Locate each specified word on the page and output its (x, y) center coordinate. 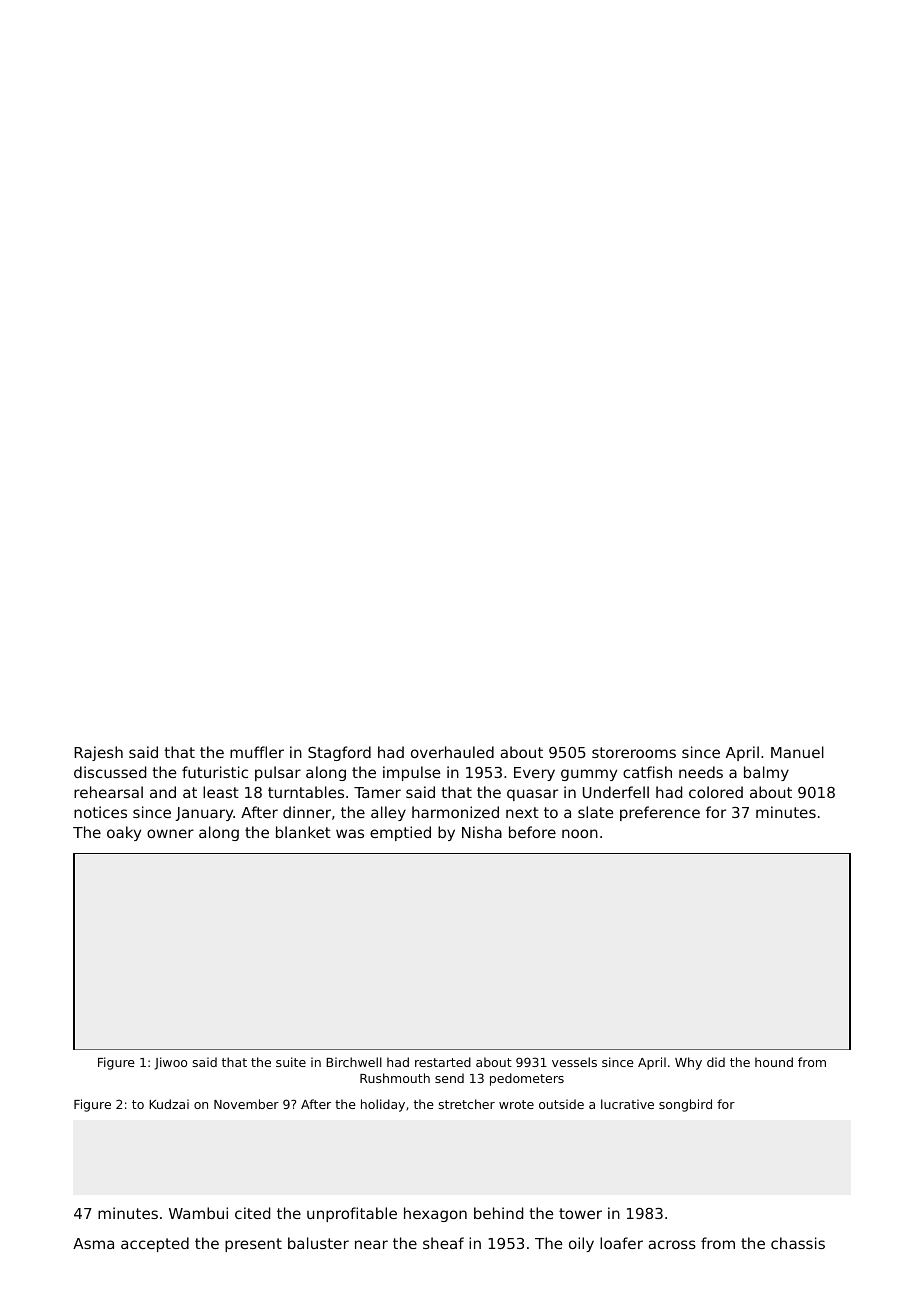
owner (170, 833)
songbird (685, 1105)
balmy (766, 773)
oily (581, 1244)
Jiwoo (171, 1063)
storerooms (634, 752)
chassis (798, 1243)
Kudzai (169, 1104)
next (522, 812)
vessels (574, 1062)
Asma (93, 1243)
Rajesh (98, 753)
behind (498, 1213)
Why (688, 1063)
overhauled (452, 752)
